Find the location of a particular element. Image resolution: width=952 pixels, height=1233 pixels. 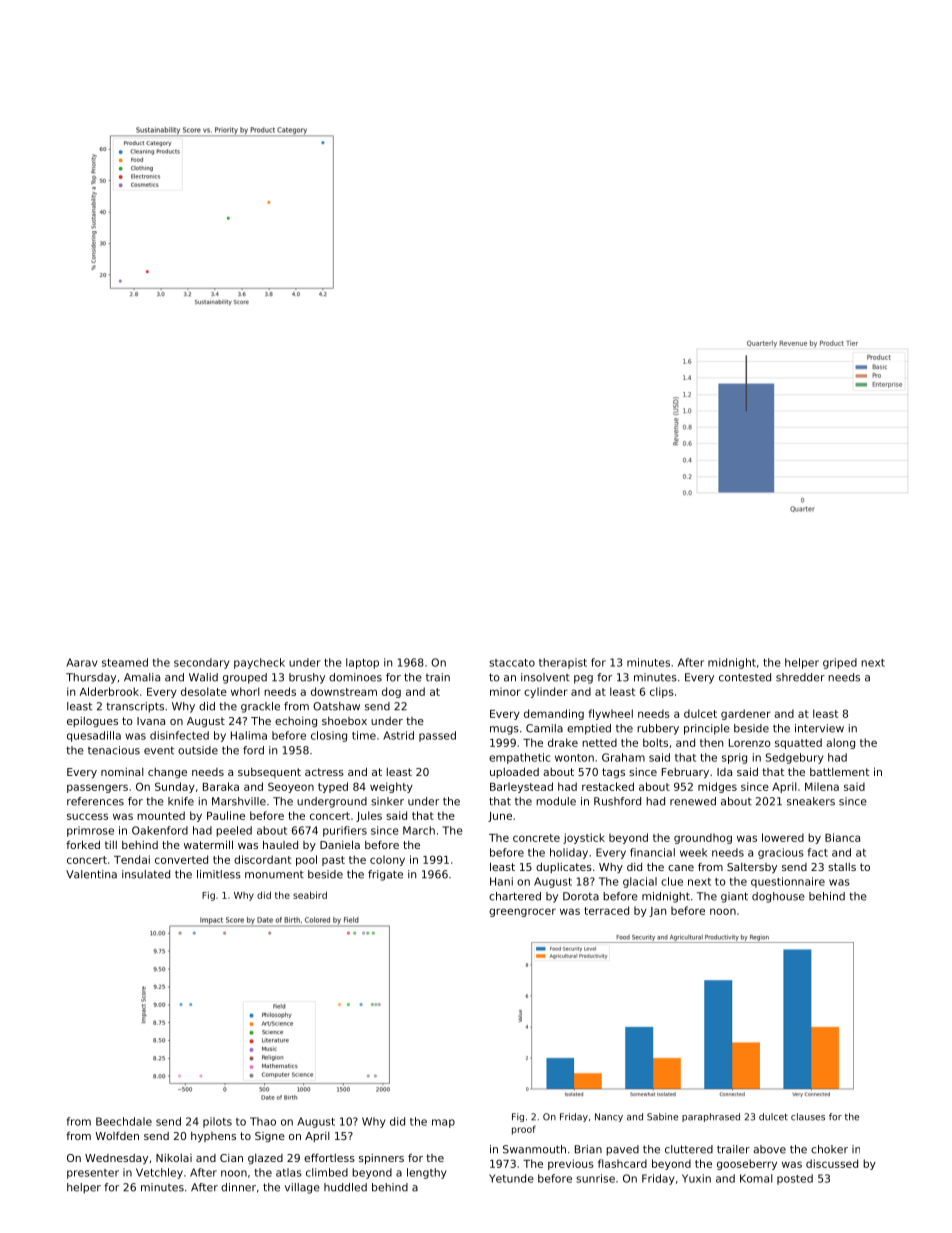

doghouse is located at coordinates (778, 897).
